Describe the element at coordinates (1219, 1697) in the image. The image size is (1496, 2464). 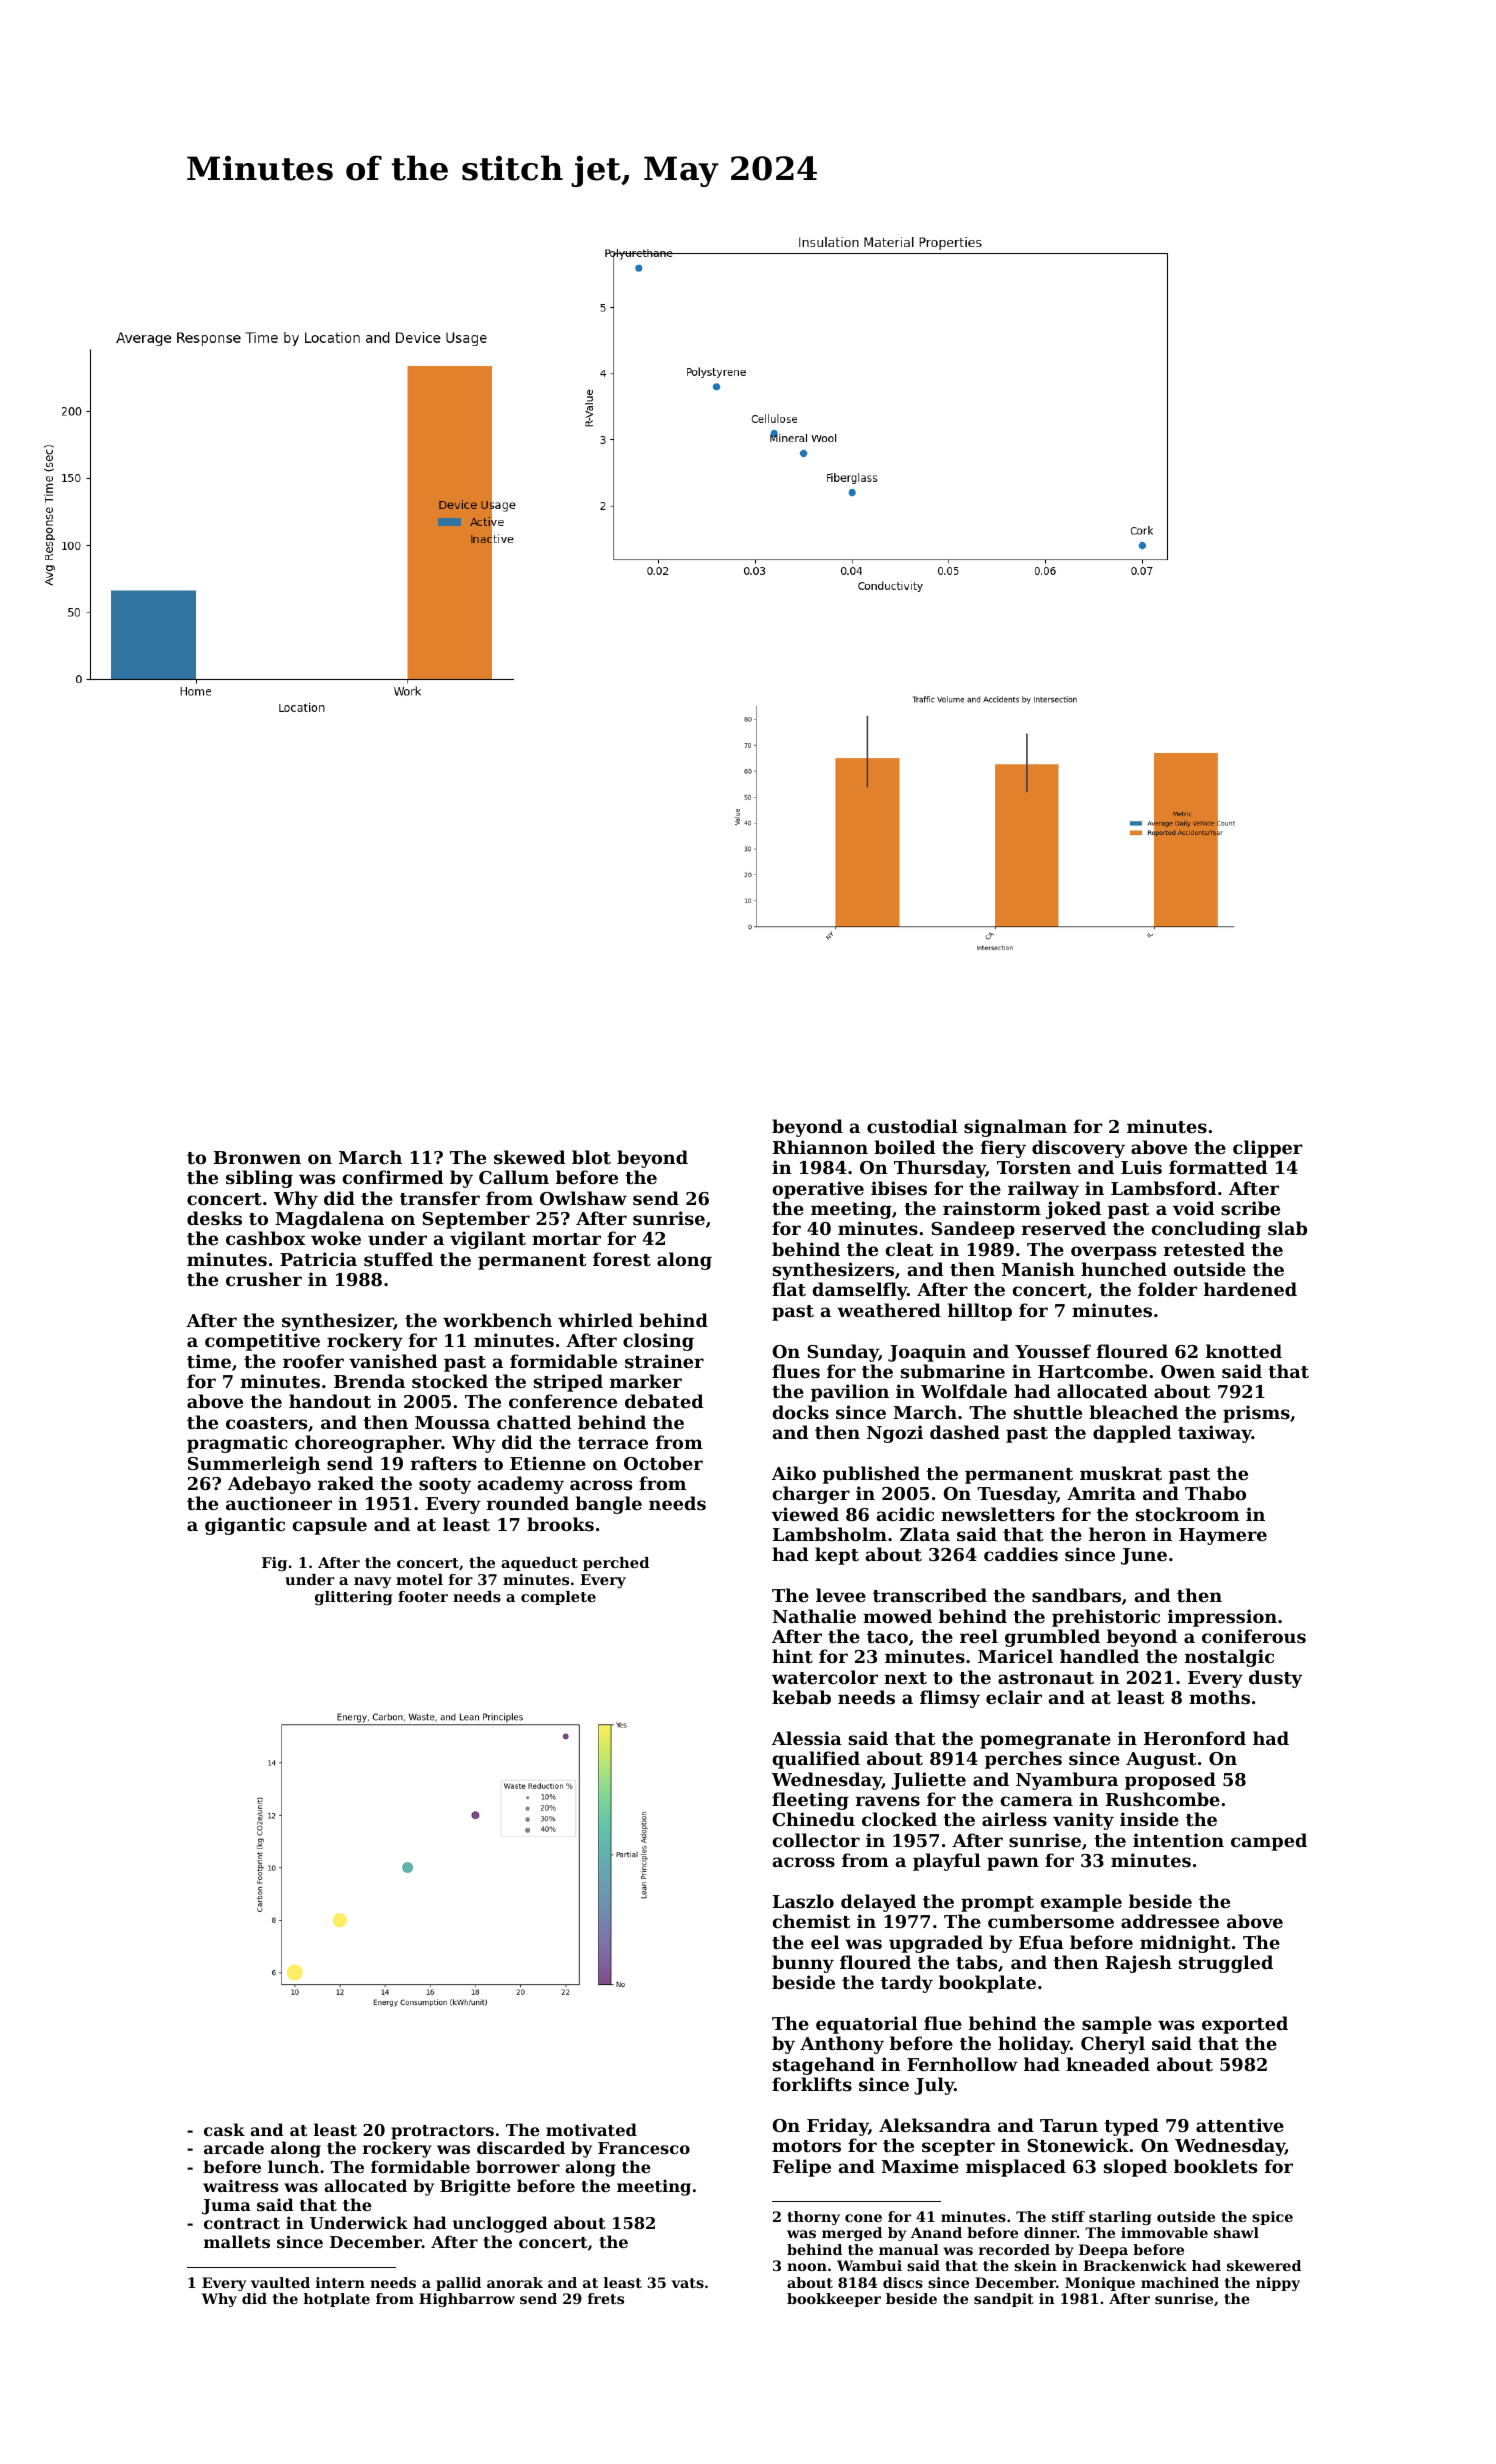
I see `moths` at that location.
